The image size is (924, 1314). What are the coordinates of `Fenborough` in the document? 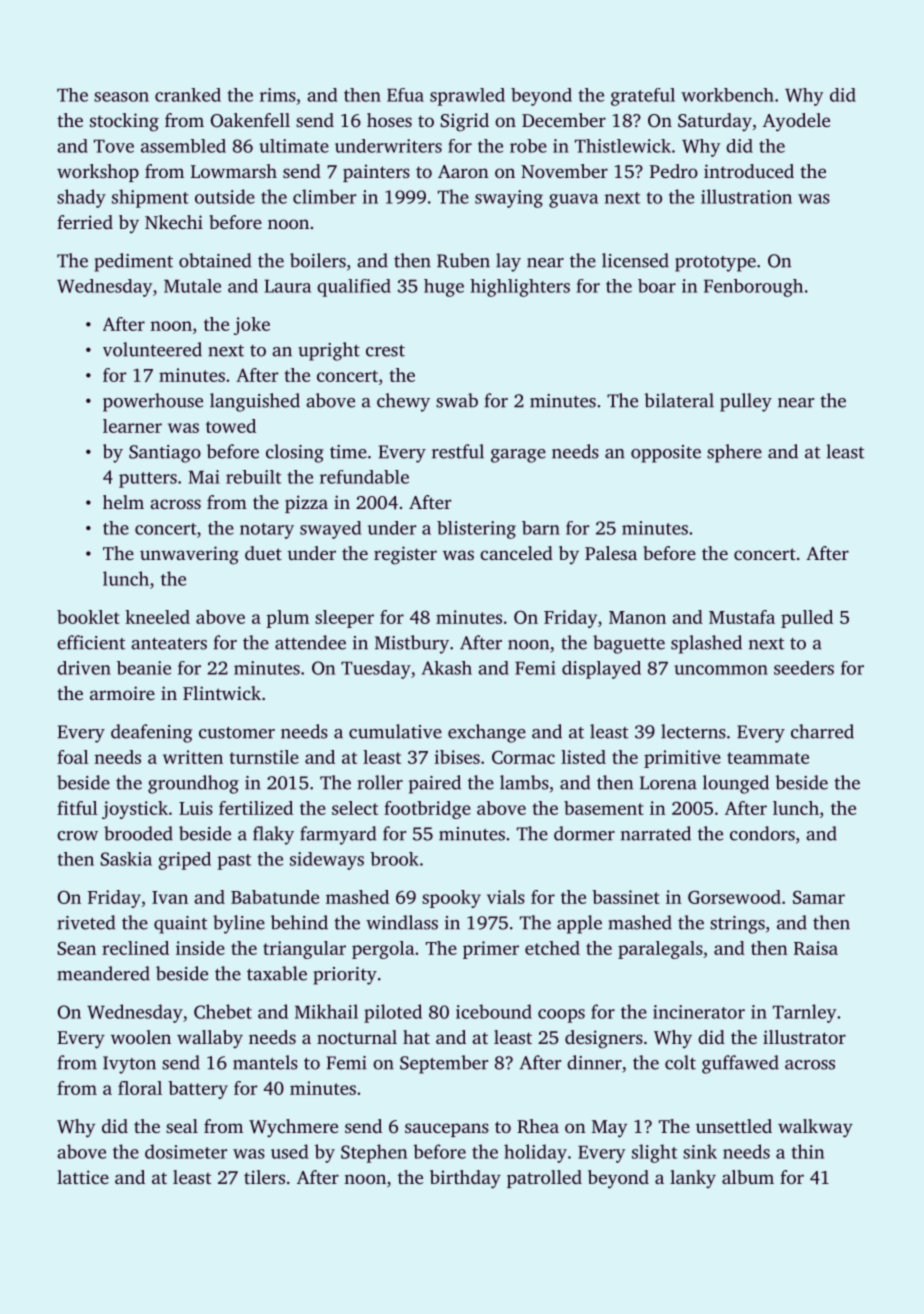 It's located at (753, 288).
